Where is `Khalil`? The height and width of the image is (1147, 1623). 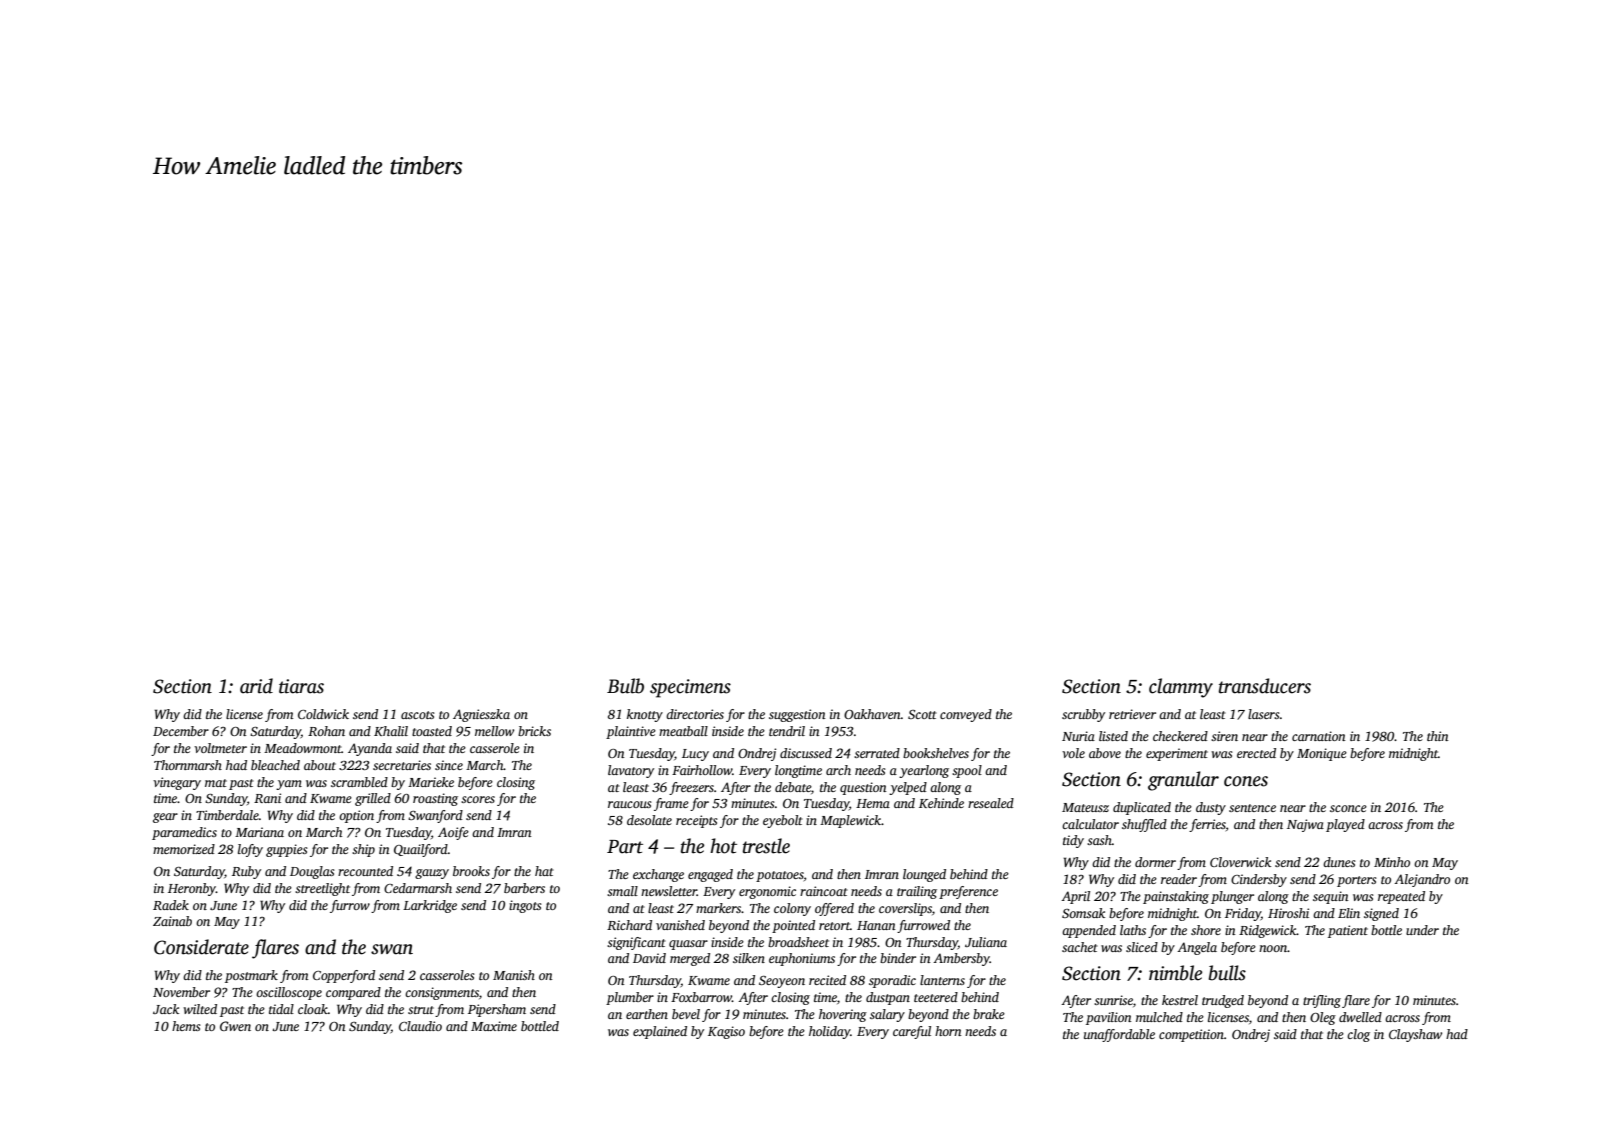
Khalil is located at coordinates (391, 731).
